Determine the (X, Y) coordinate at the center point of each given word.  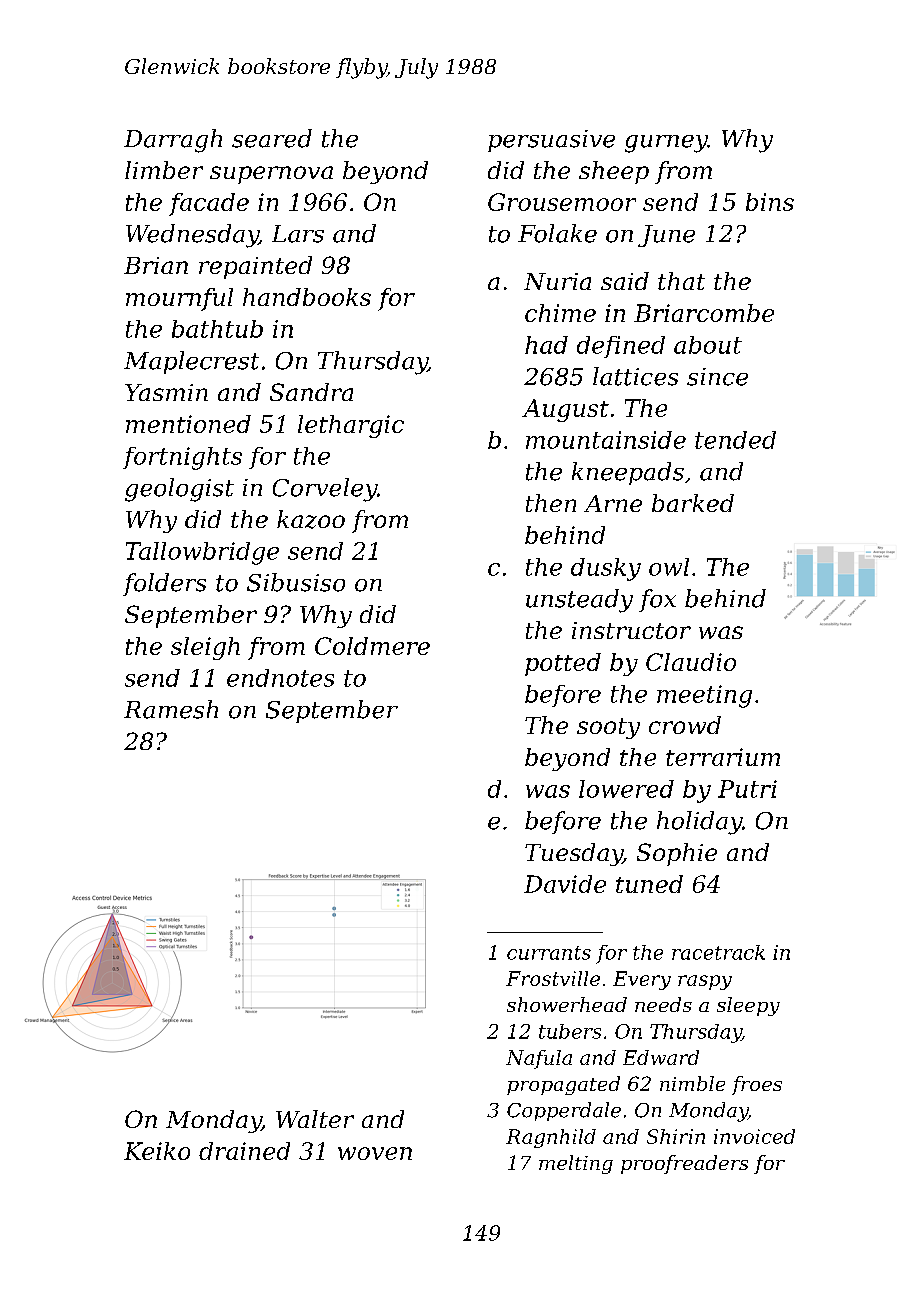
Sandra (311, 392)
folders (164, 584)
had (546, 345)
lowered (626, 789)
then (551, 503)
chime (560, 313)
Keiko (157, 1151)
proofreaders (684, 1164)
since (717, 377)
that (681, 281)
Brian (156, 265)
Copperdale (564, 1111)
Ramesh (171, 709)
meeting (704, 696)
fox (657, 600)
